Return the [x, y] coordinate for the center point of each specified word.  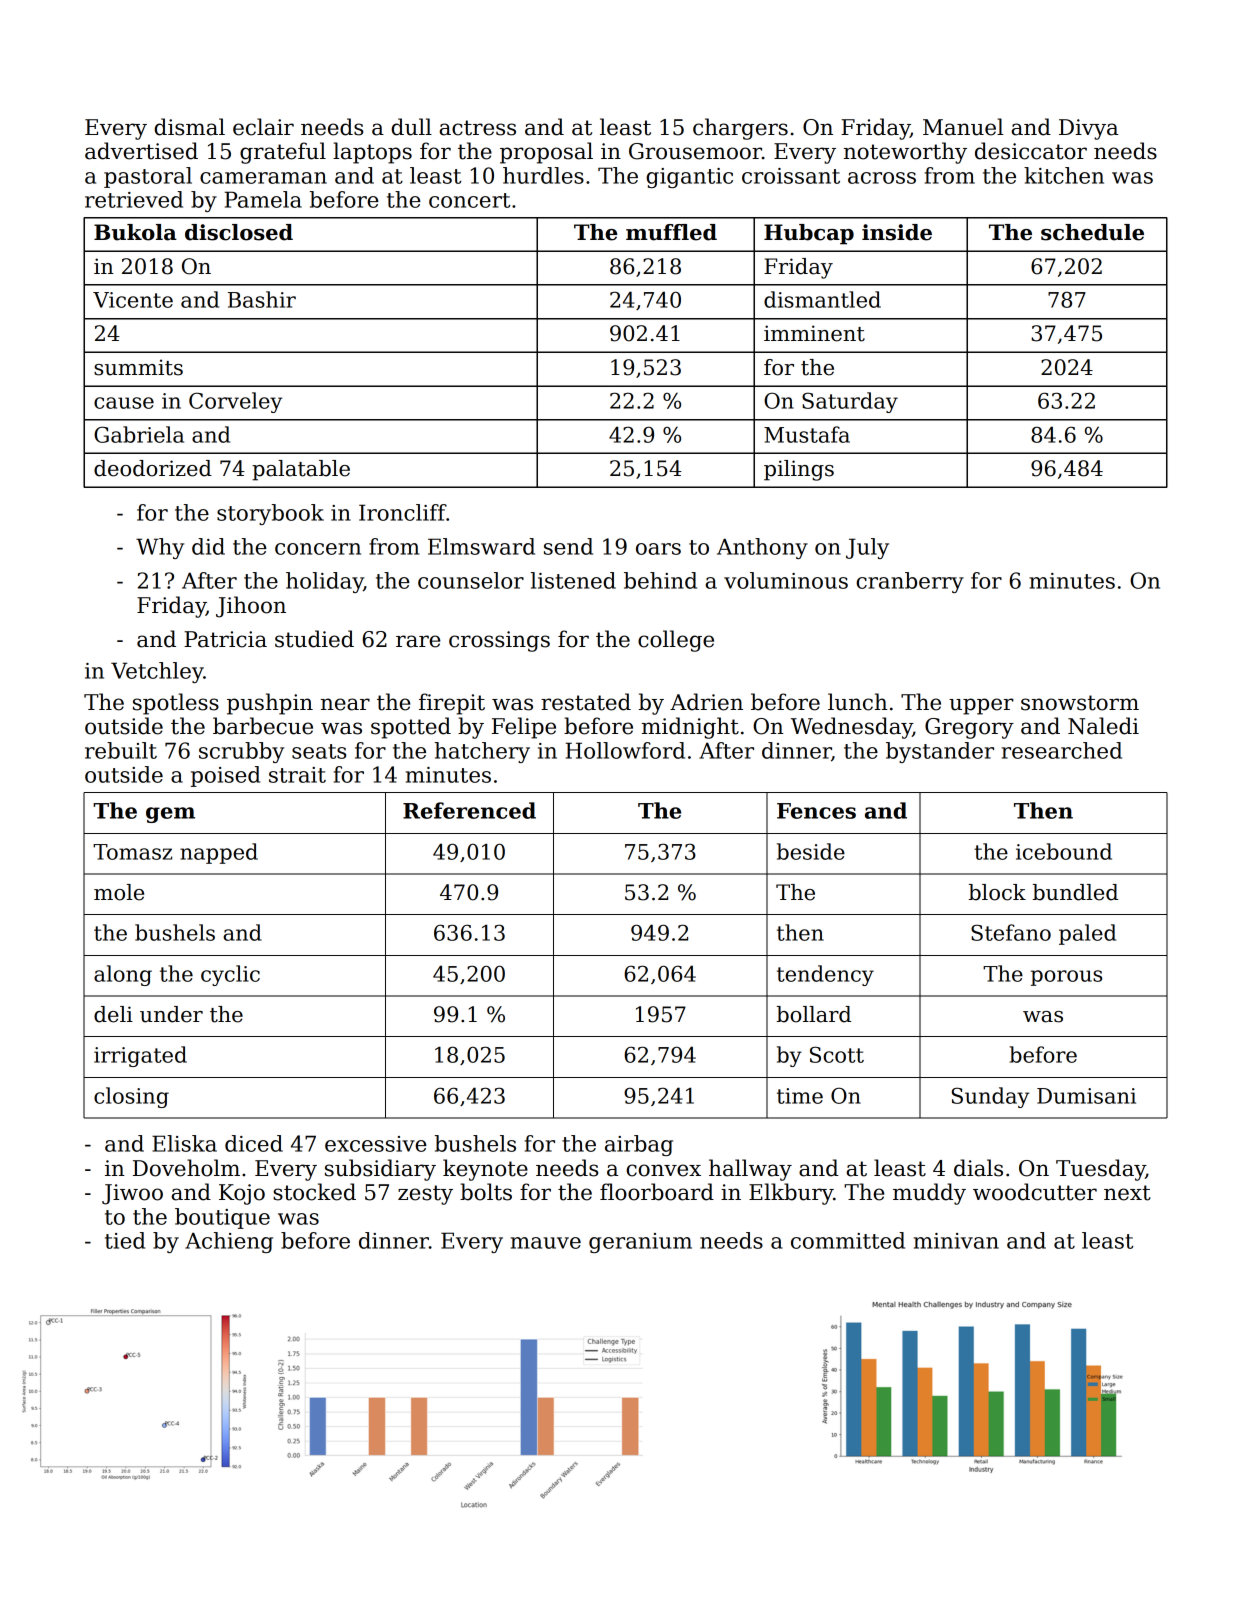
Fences [816, 811]
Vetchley [157, 672]
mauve [546, 1243]
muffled [671, 232]
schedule [1092, 232]
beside [811, 851]
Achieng [229, 1242]
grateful [283, 153]
